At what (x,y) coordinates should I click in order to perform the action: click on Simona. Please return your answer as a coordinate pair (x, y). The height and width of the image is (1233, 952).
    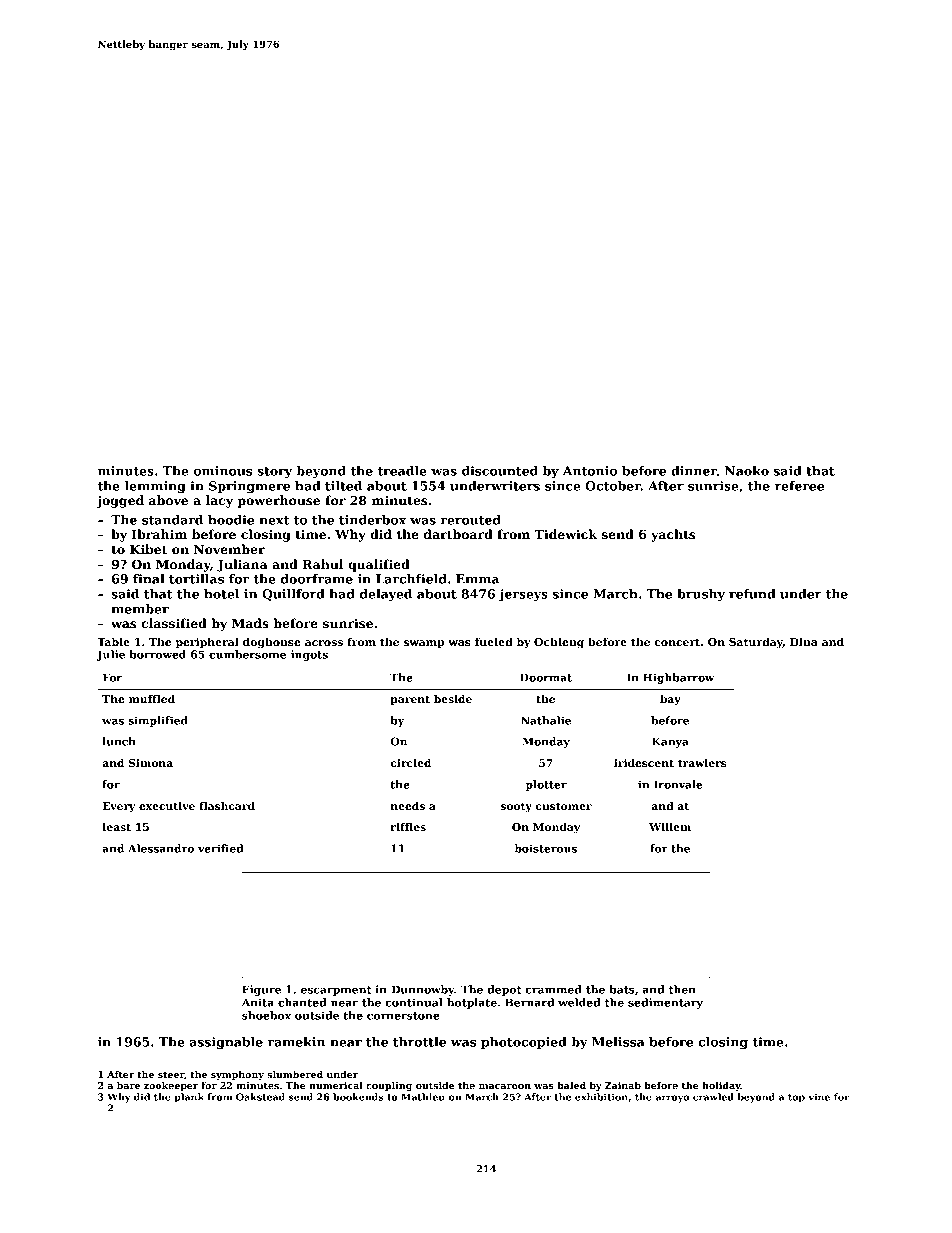
    Looking at the image, I should click on (151, 763).
